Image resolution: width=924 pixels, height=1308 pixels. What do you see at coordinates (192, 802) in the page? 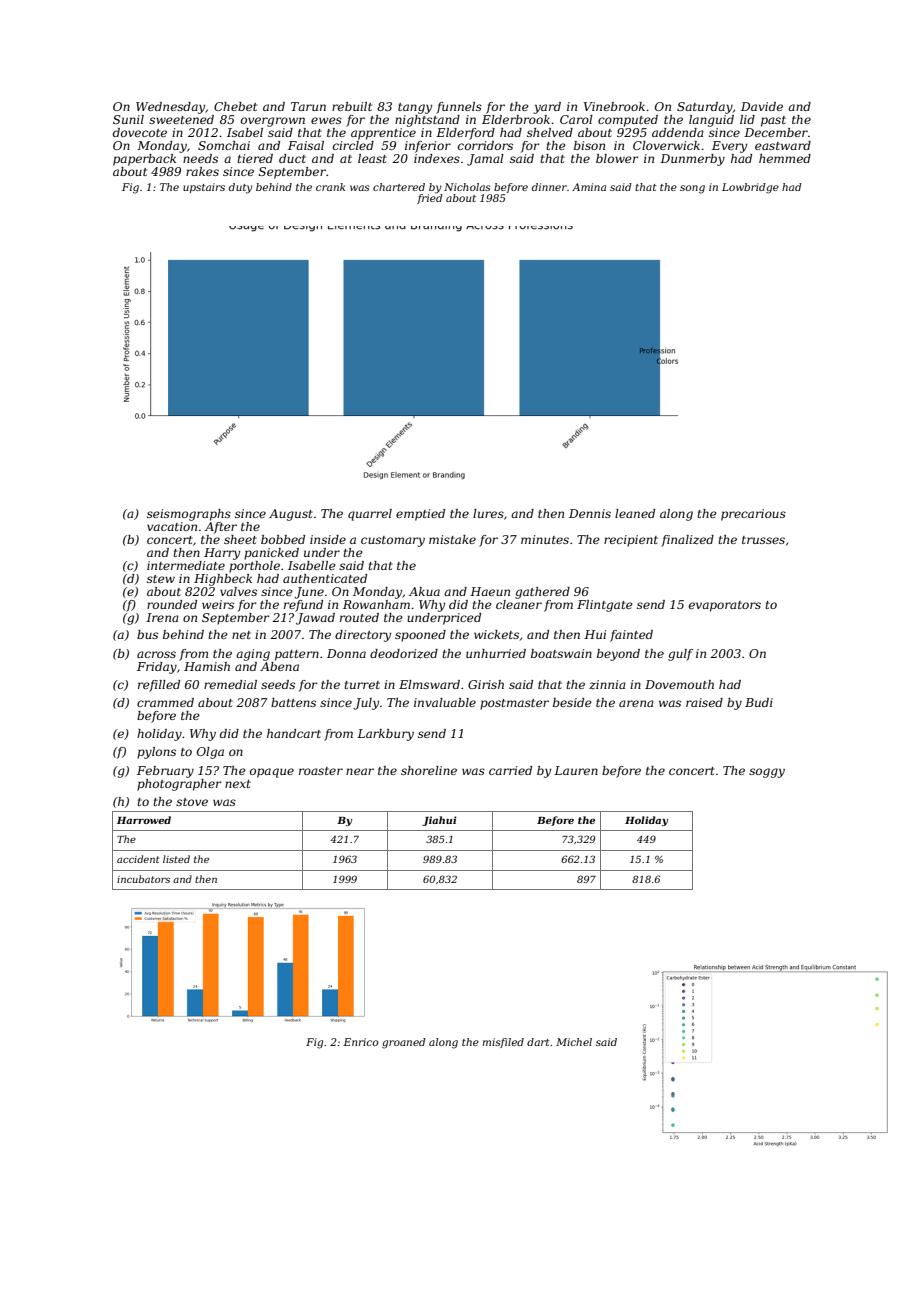
I see `stove` at bounding box center [192, 802].
